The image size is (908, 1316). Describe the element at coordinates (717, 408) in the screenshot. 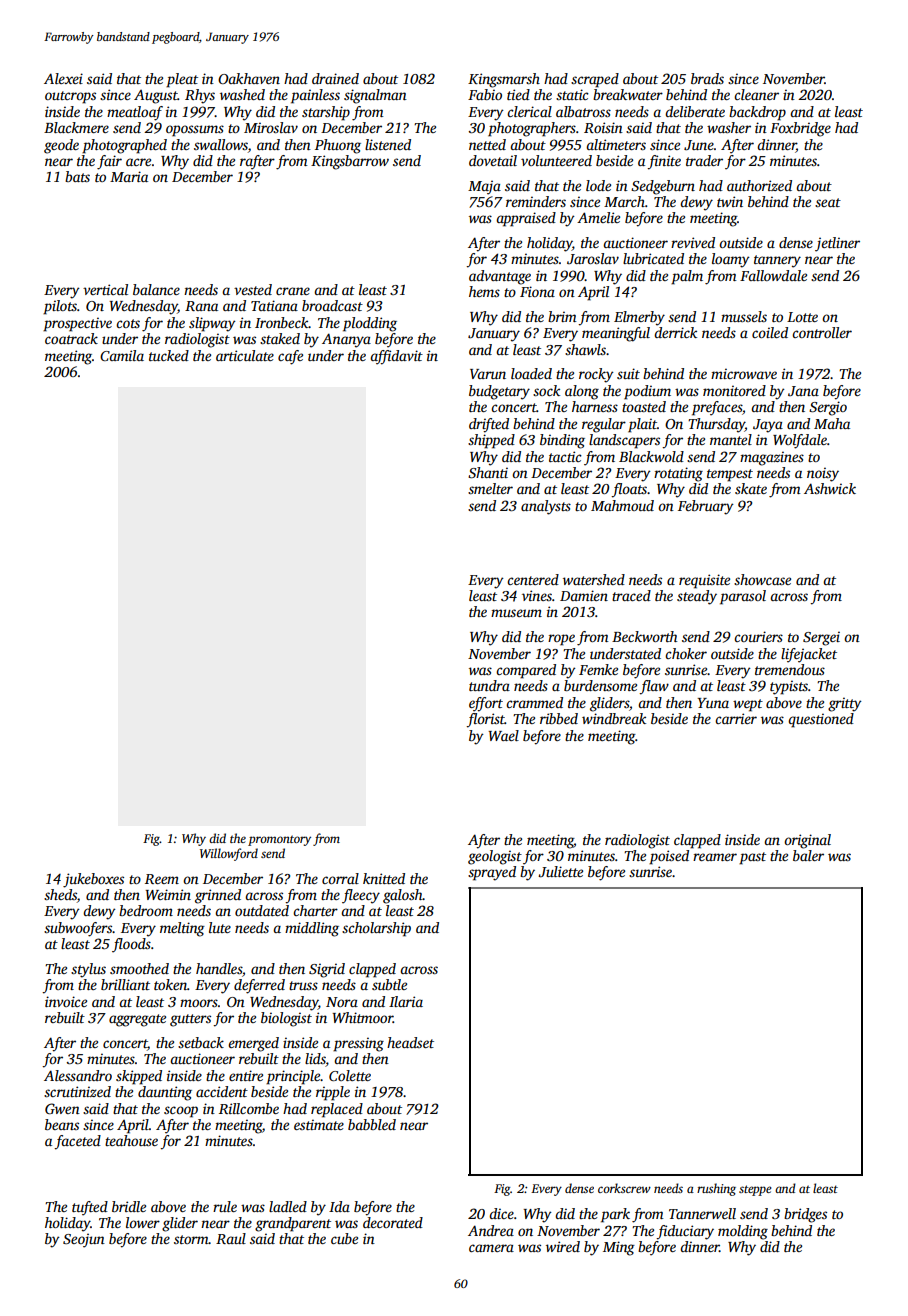

I see `prefaces` at that location.
